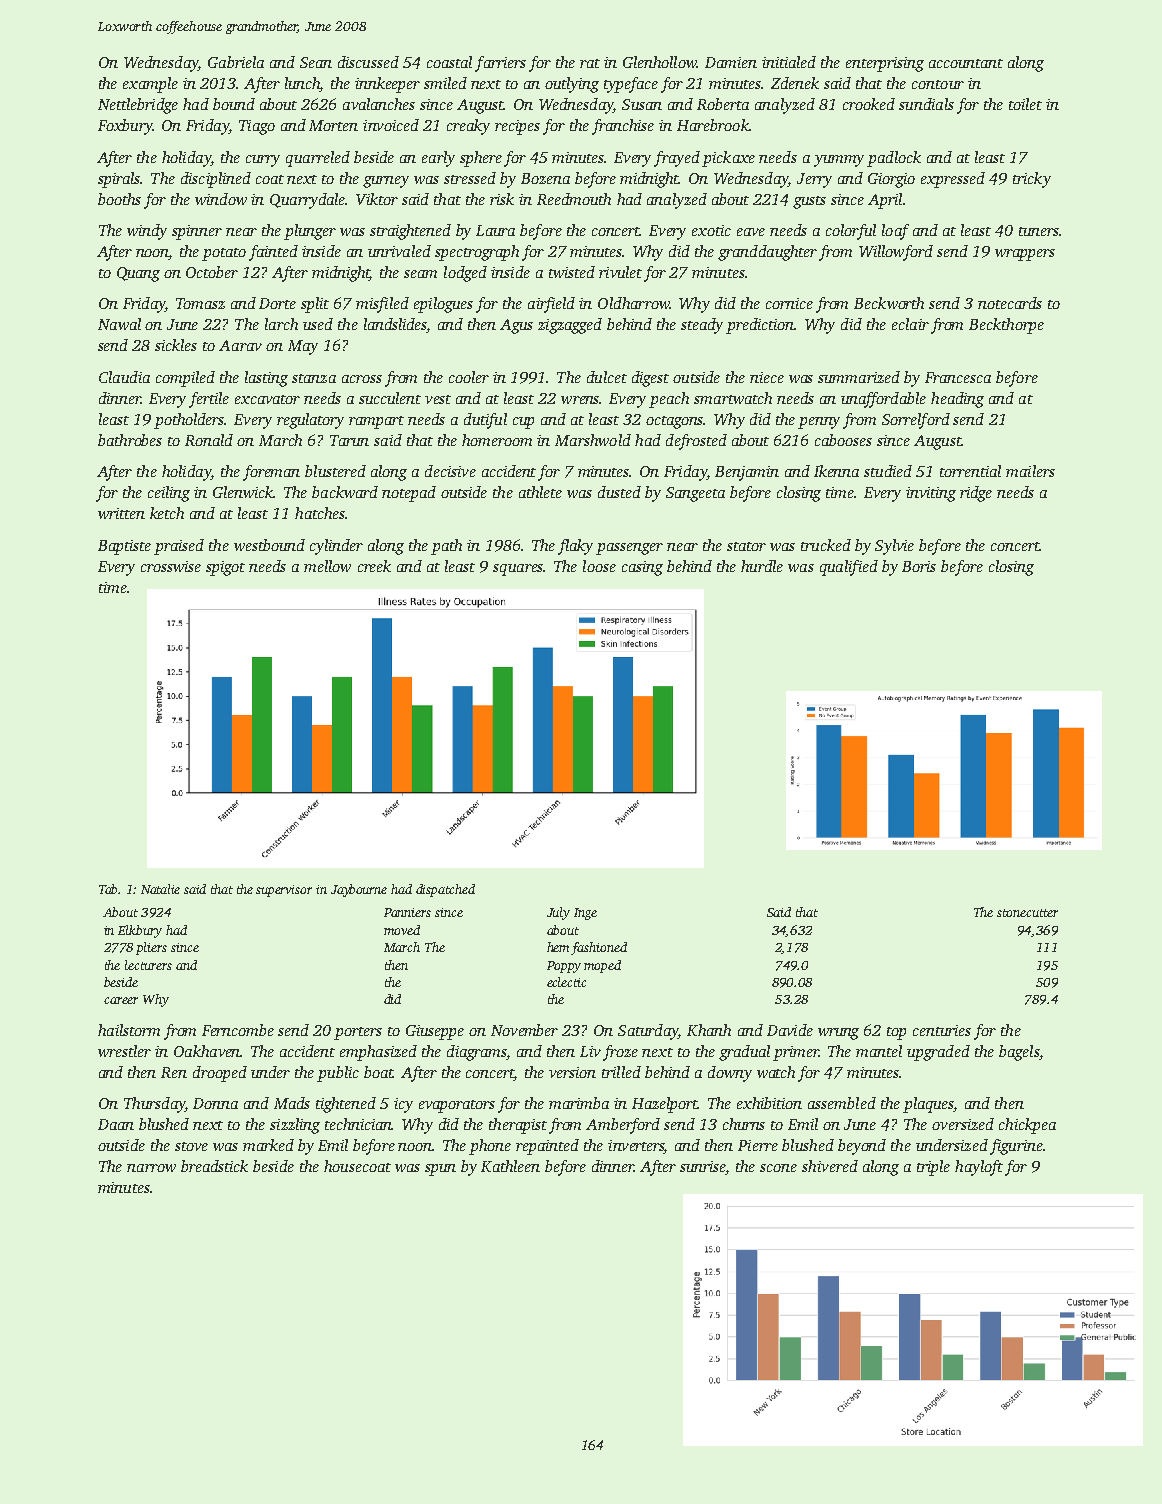 This page has width=1162, height=1504. Describe the element at coordinates (836, 471) in the page. I see `Ikenna` at that location.
